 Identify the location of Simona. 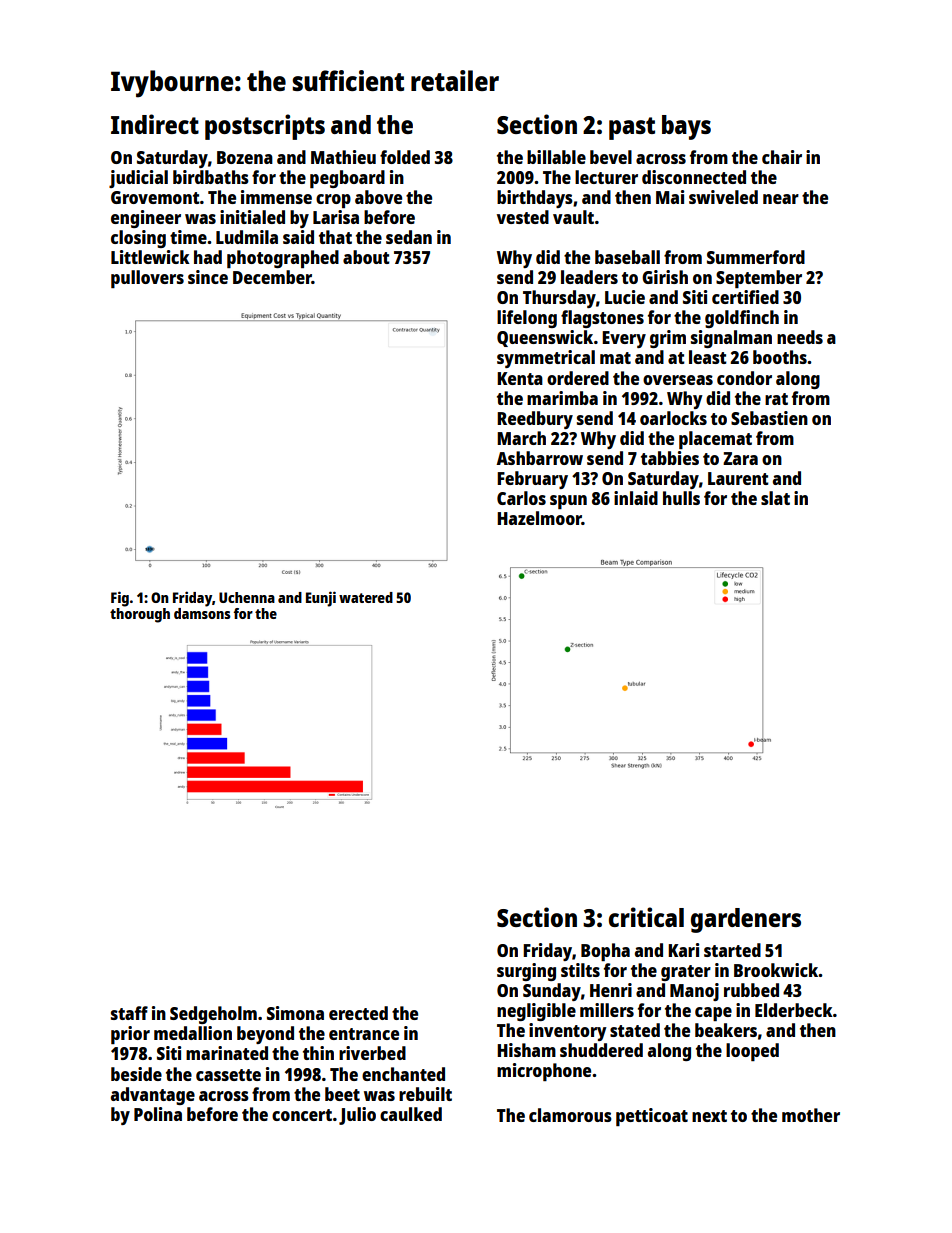
(295, 1013).
